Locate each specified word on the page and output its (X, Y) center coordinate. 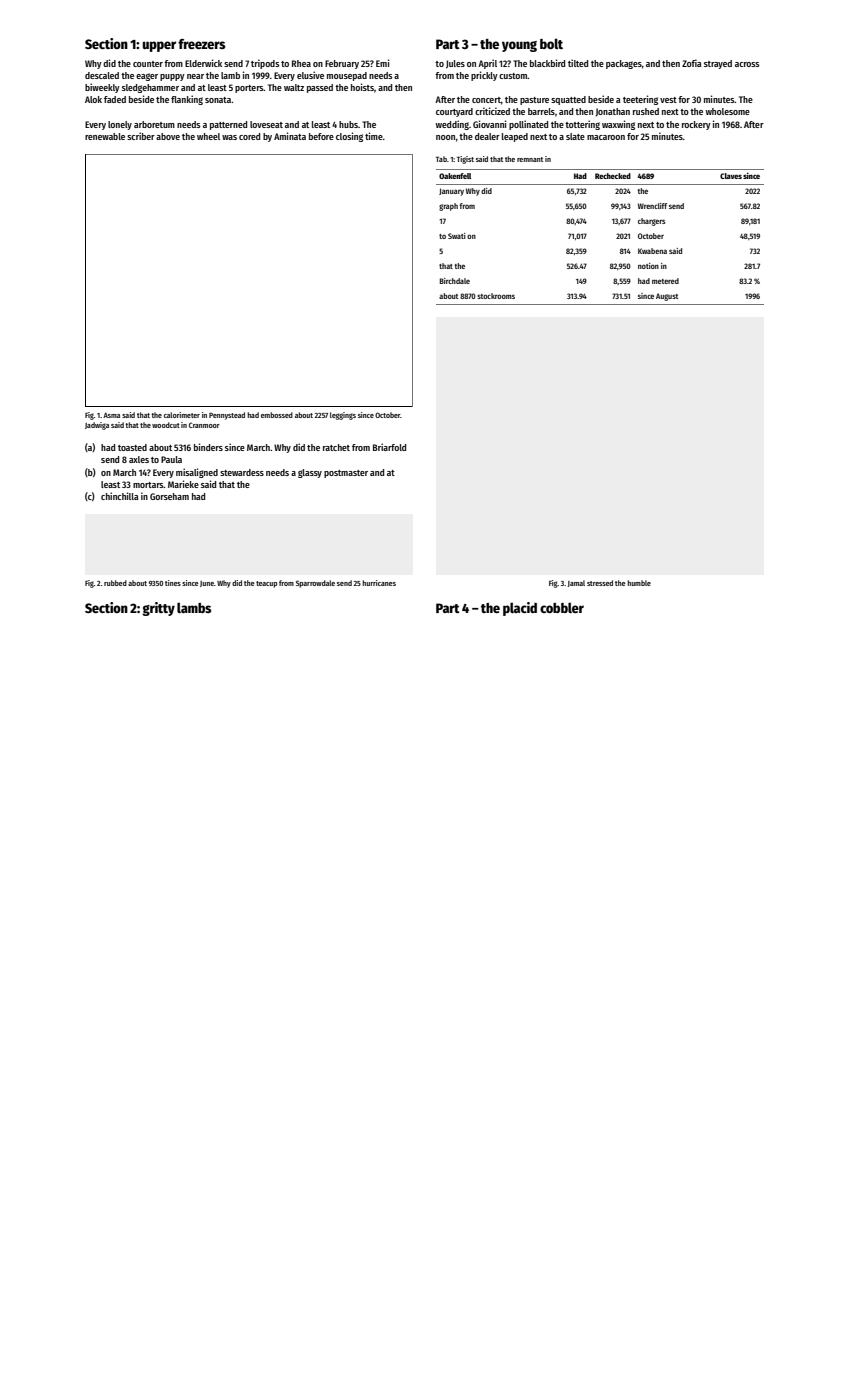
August (667, 297)
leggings (343, 416)
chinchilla (120, 496)
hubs (348, 124)
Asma (111, 415)
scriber (141, 136)
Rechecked (613, 176)
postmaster (346, 474)
